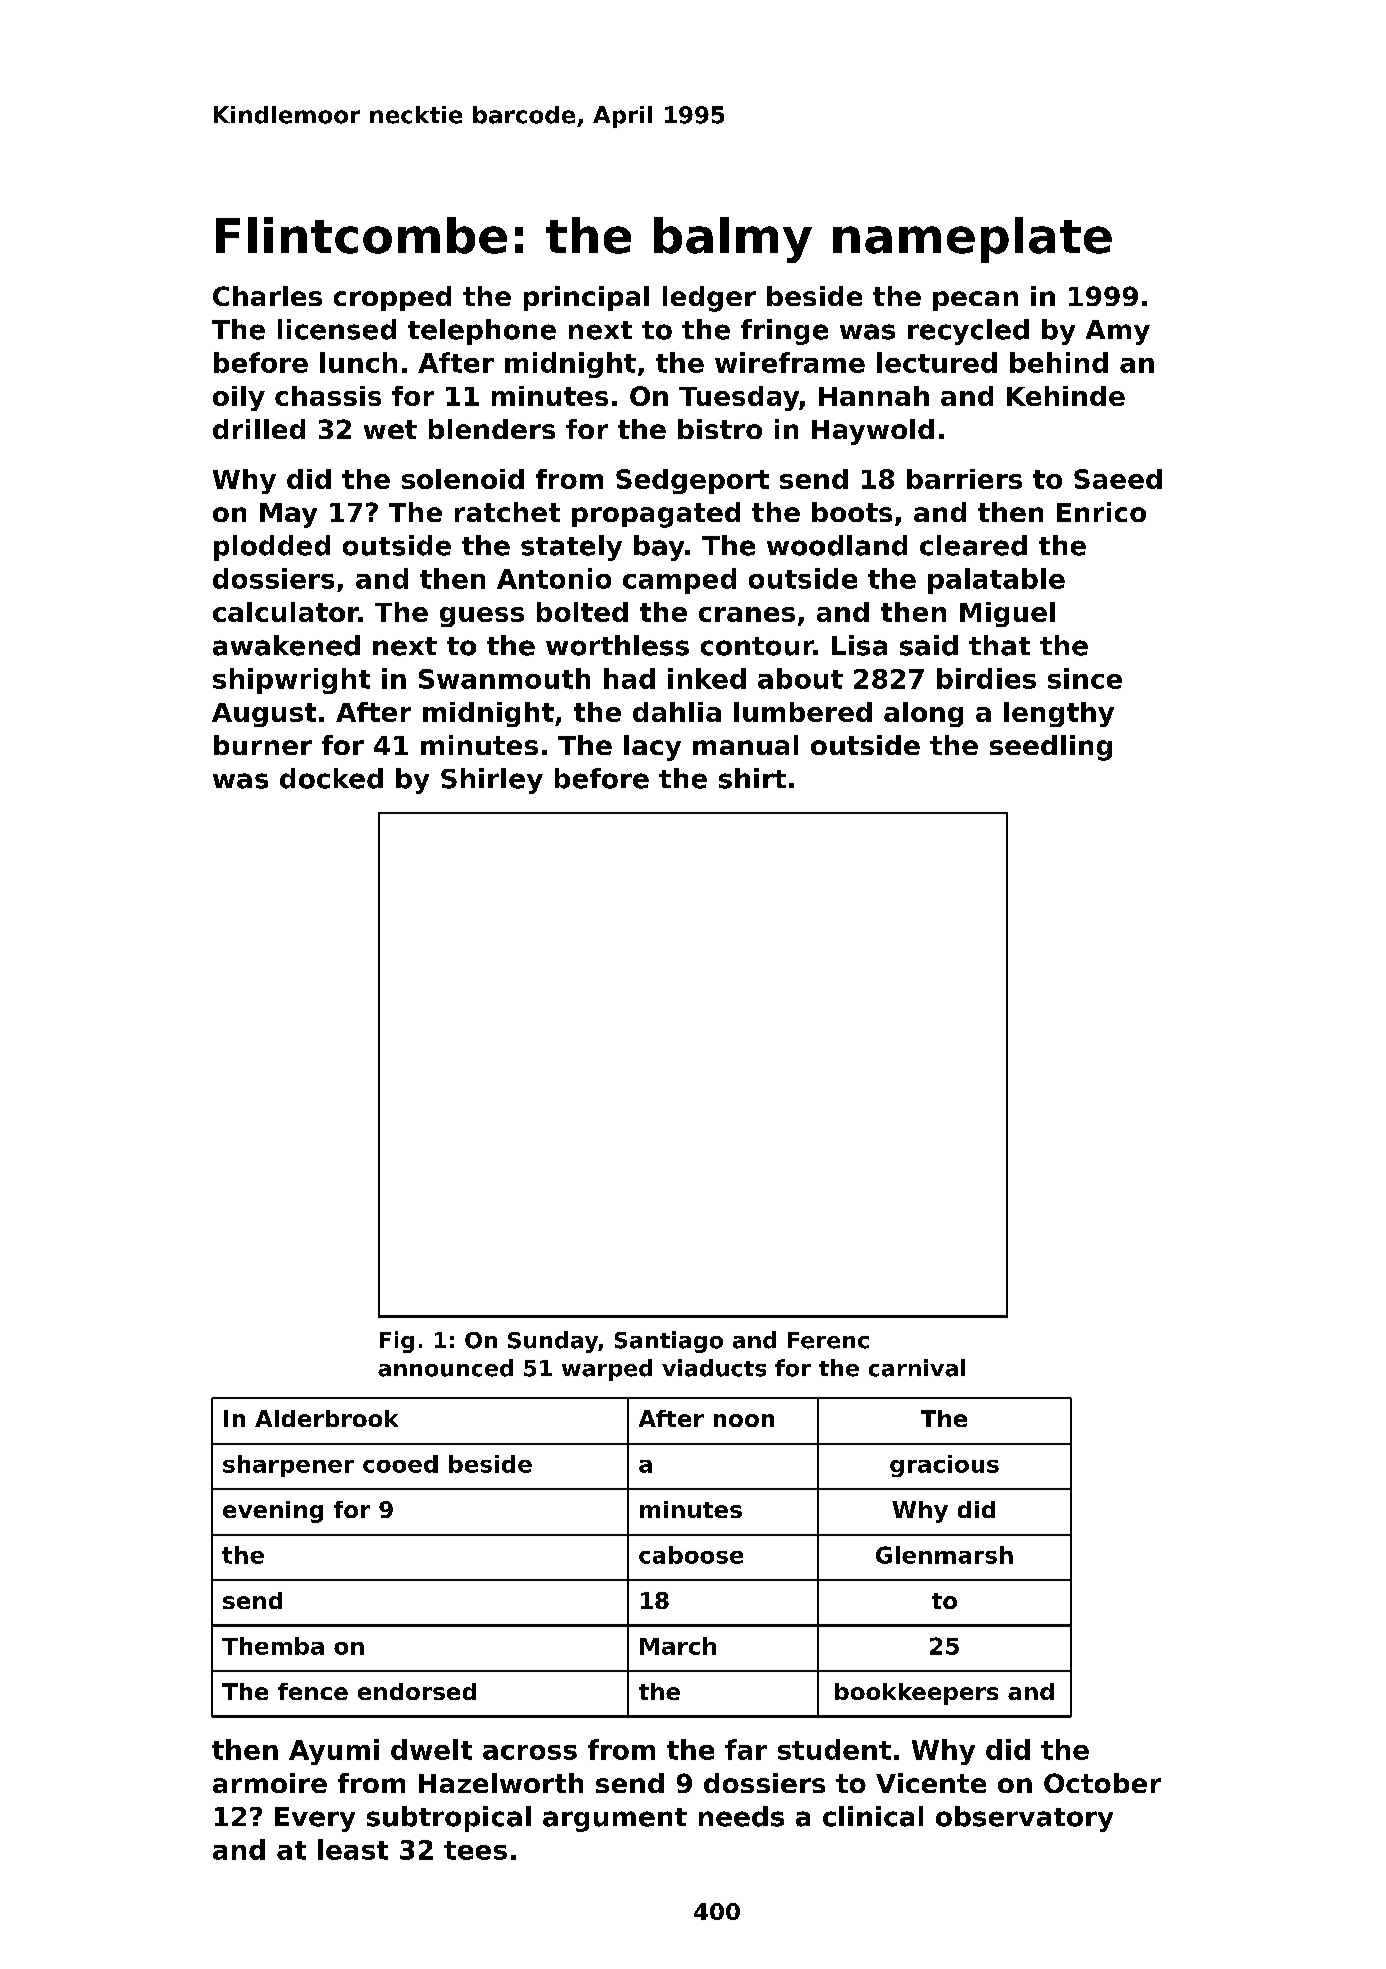  Describe the element at coordinates (669, 1342) in the image. I see `Santiago` at that location.
